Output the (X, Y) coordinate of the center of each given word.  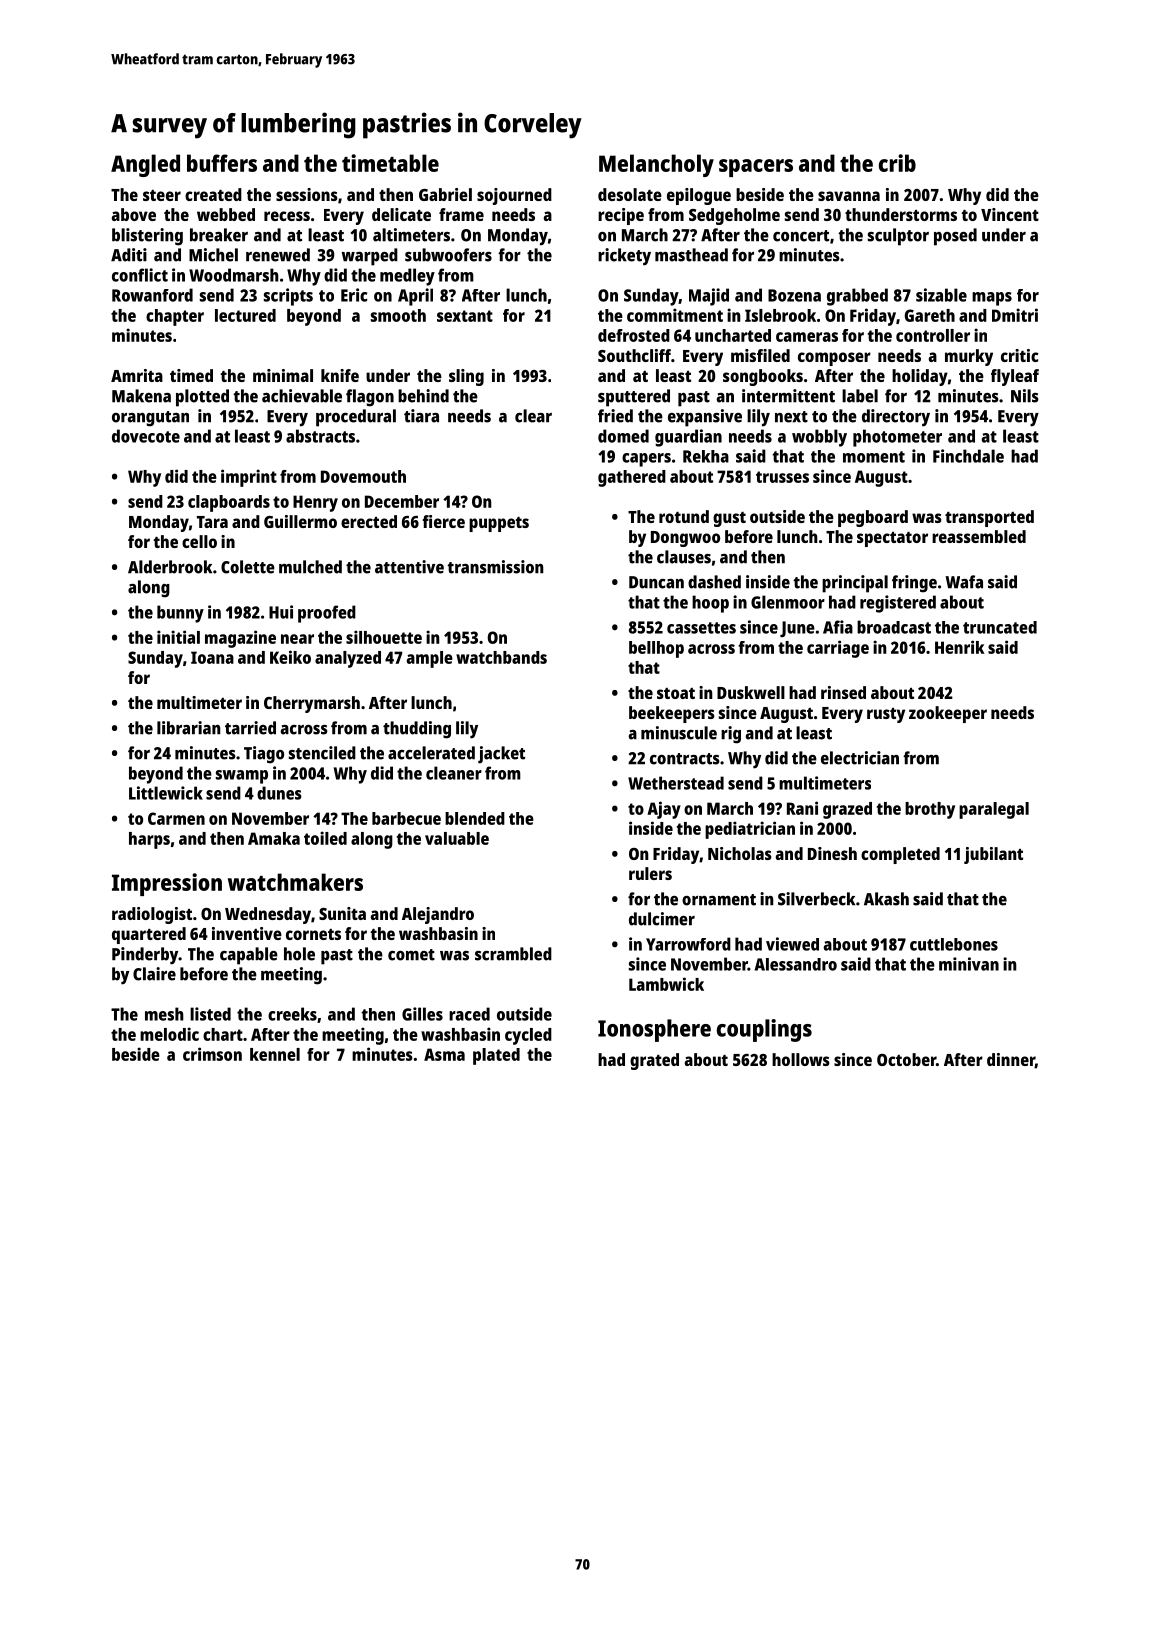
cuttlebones (954, 944)
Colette (248, 567)
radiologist (152, 915)
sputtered (634, 398)
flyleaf (1015, 377)
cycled (528, 1036)
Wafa (964, 582)
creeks (292, 1014)
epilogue (699, 196)
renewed (278, 255)
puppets (499, 524)
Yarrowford (688, 944)
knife (340, 375)
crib (897, 163)
